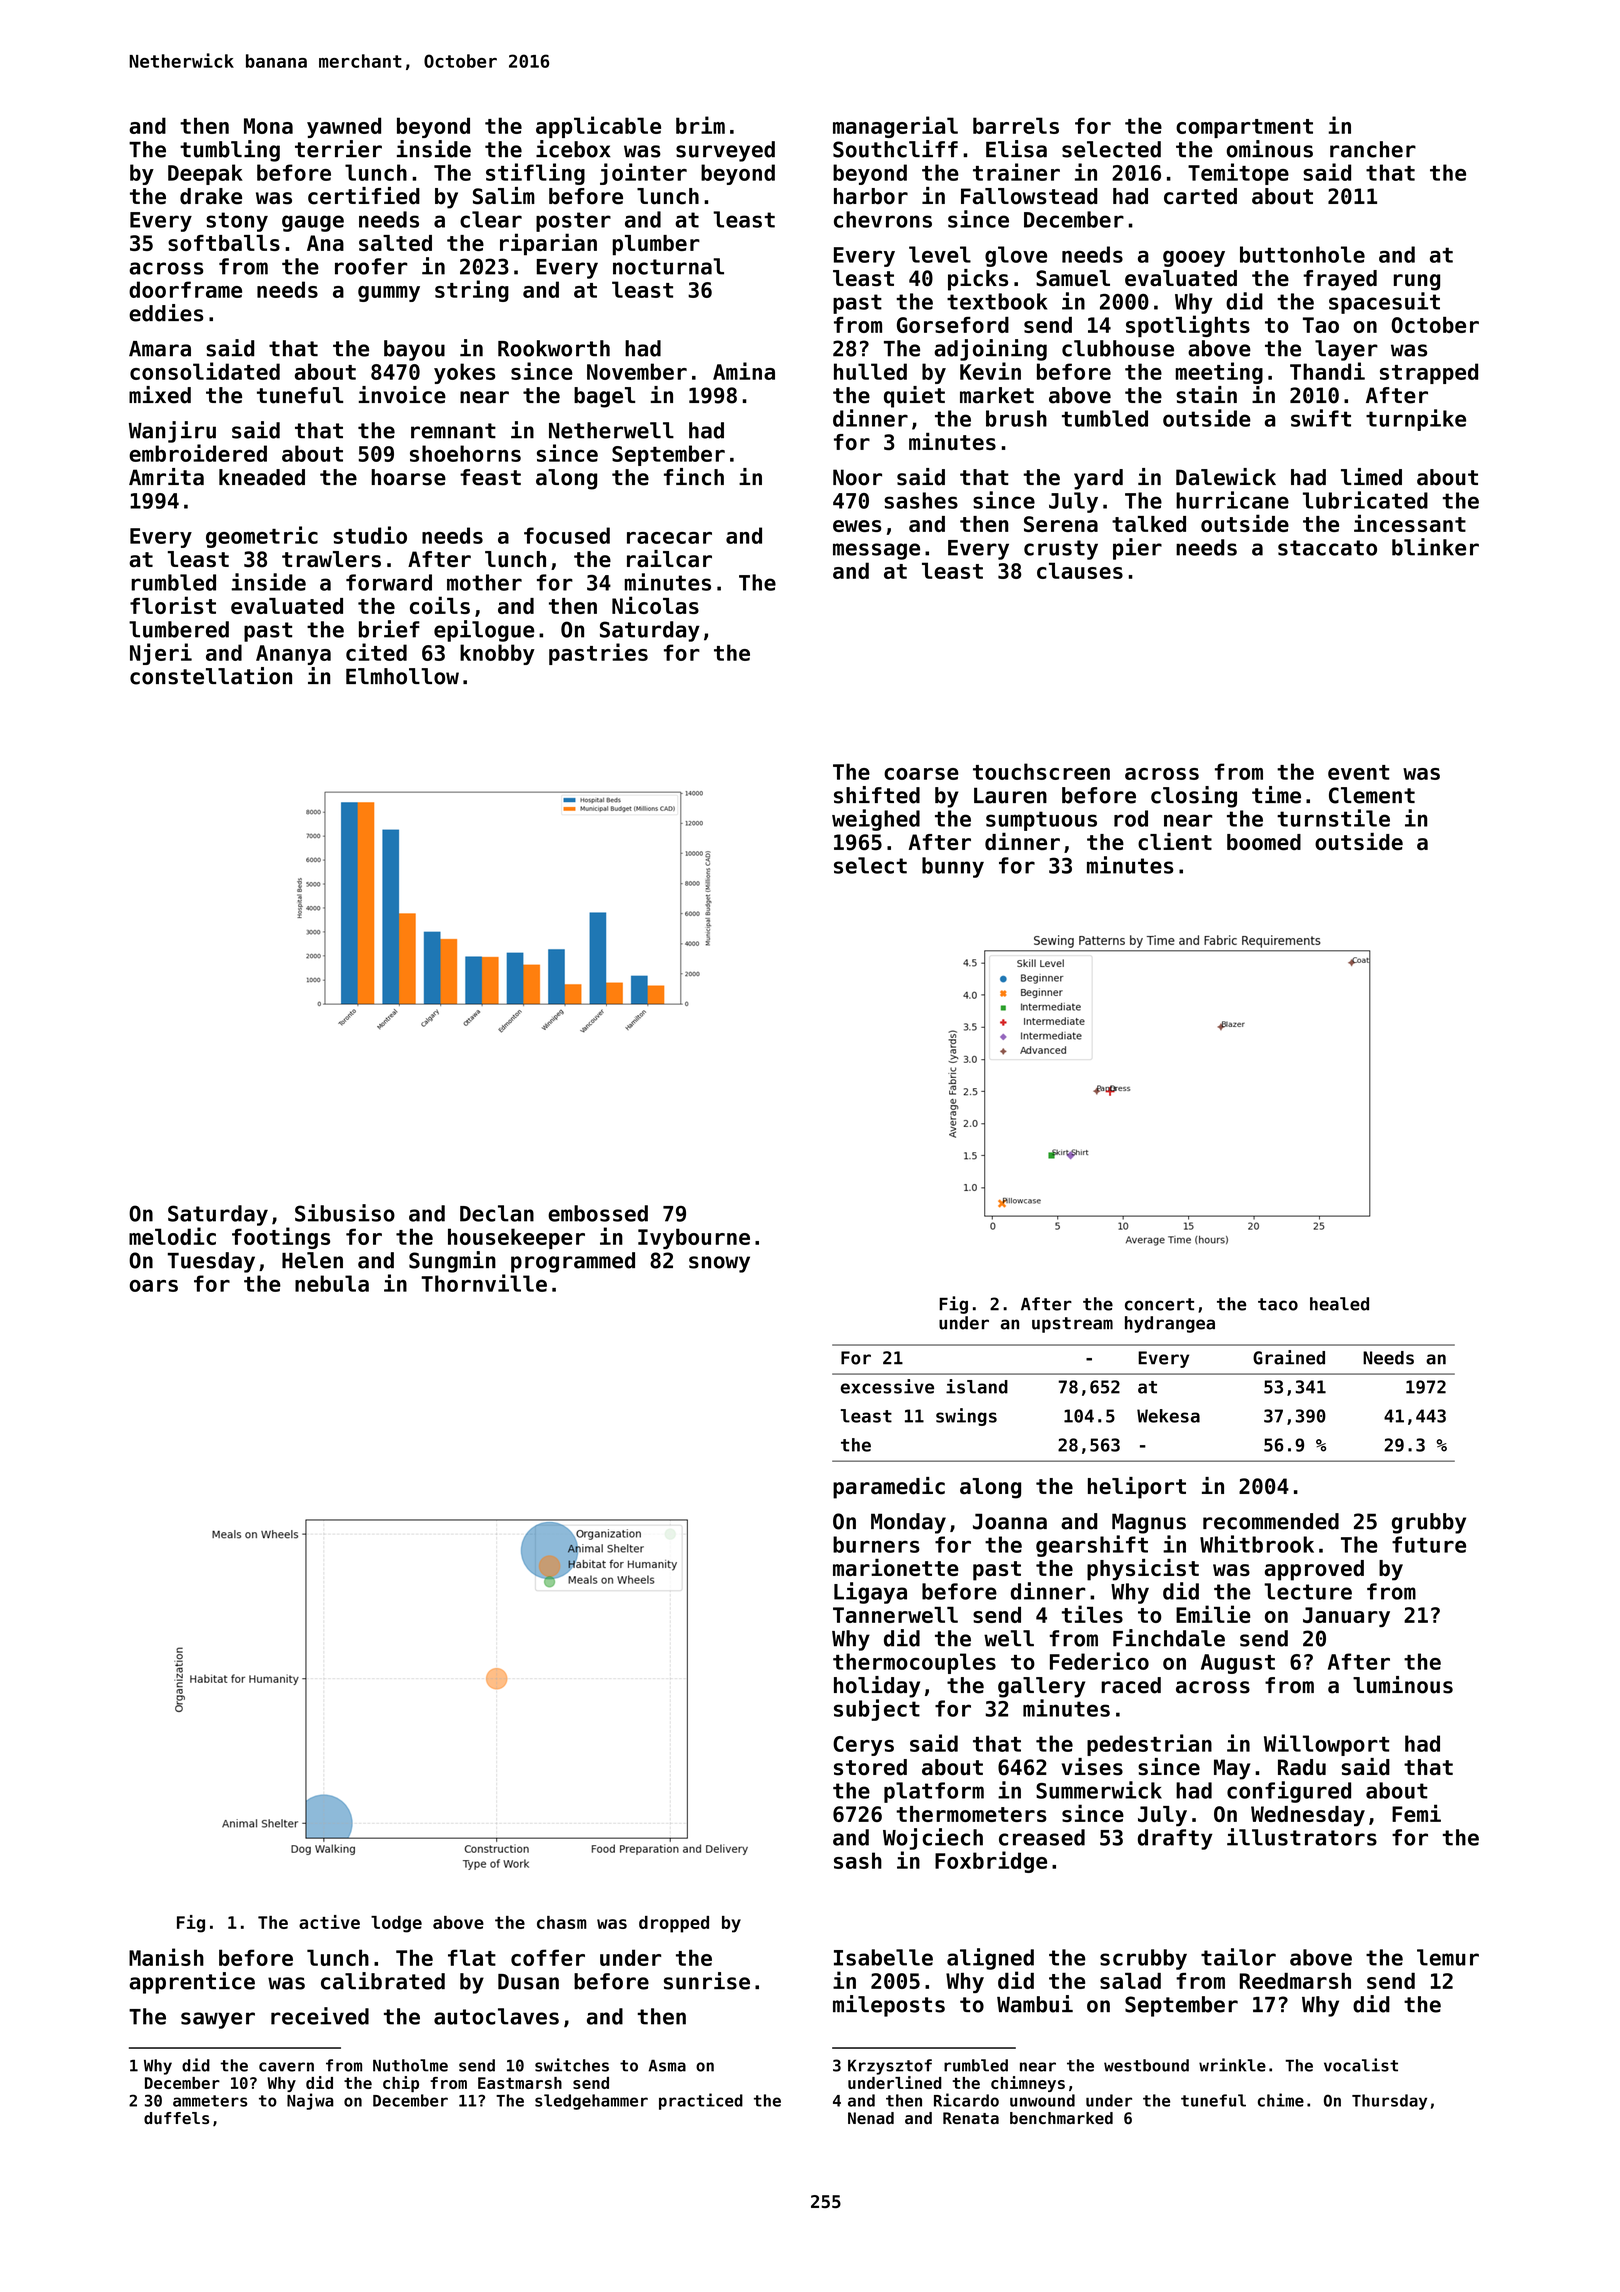  Describe the element at coordinates (876, 551) in the document. I see `message` at that location.
